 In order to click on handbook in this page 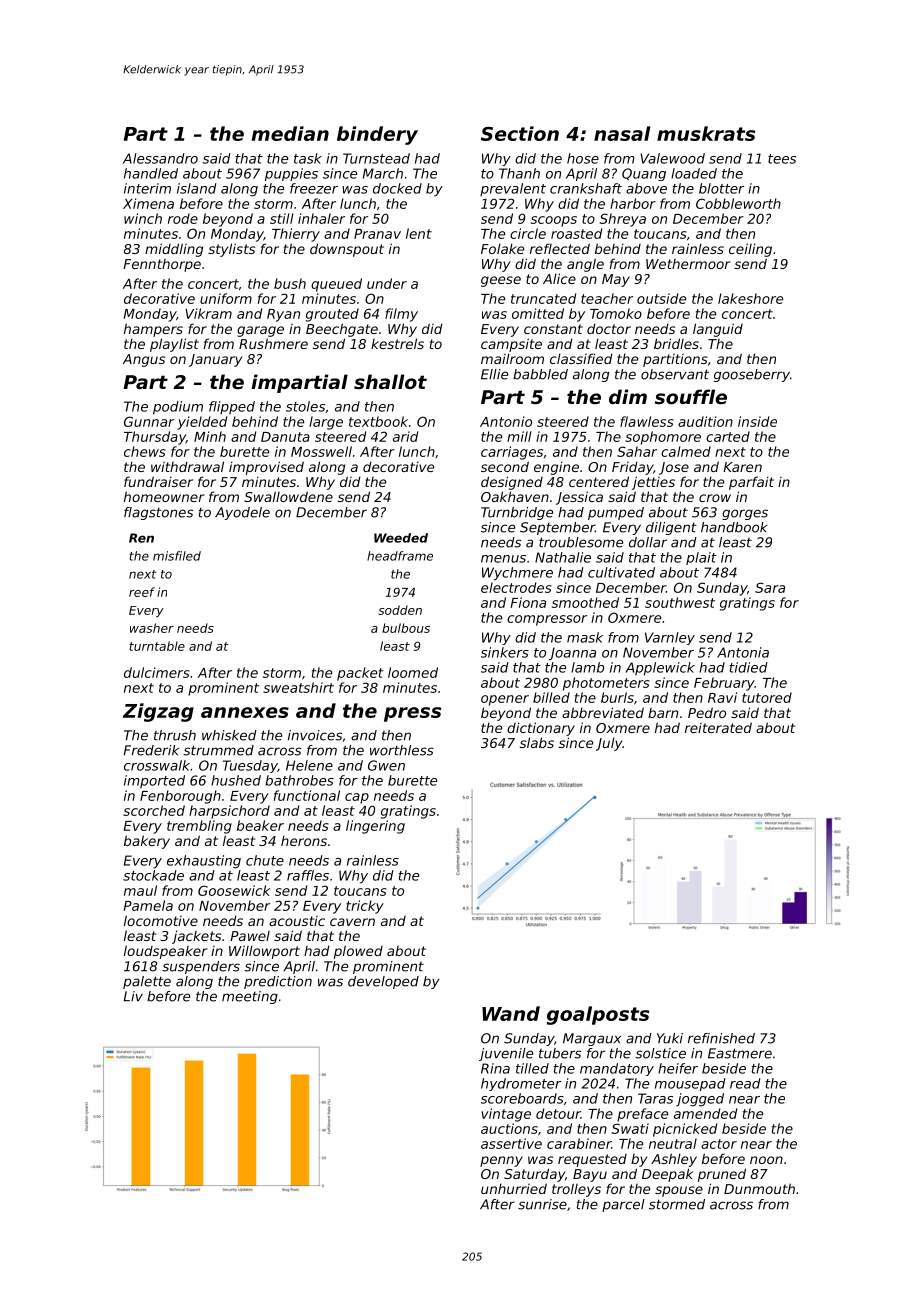, I will do `click(734, 527)`.
